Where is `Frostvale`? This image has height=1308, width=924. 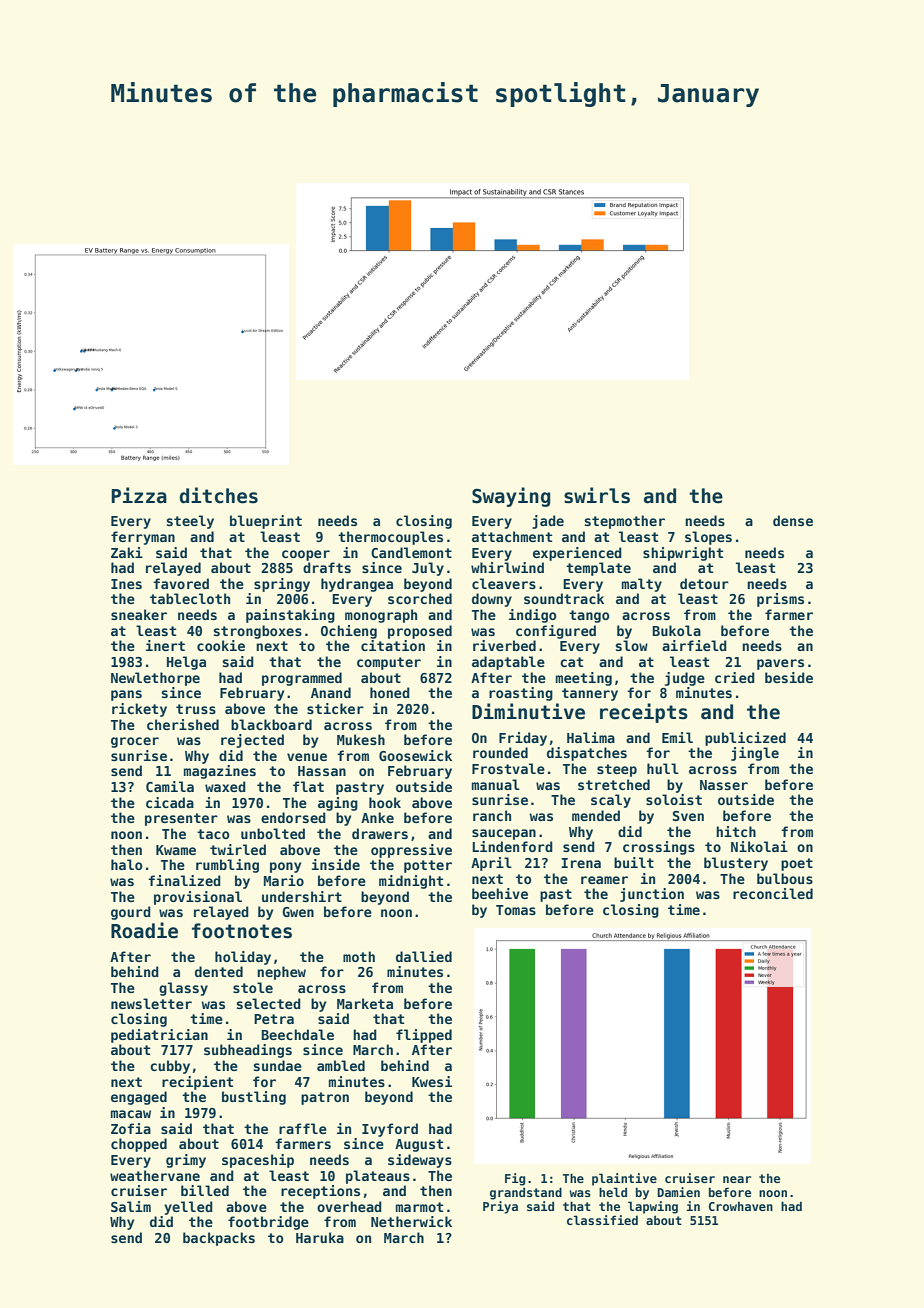 Frostvale is located at coordinates (508, 768).
